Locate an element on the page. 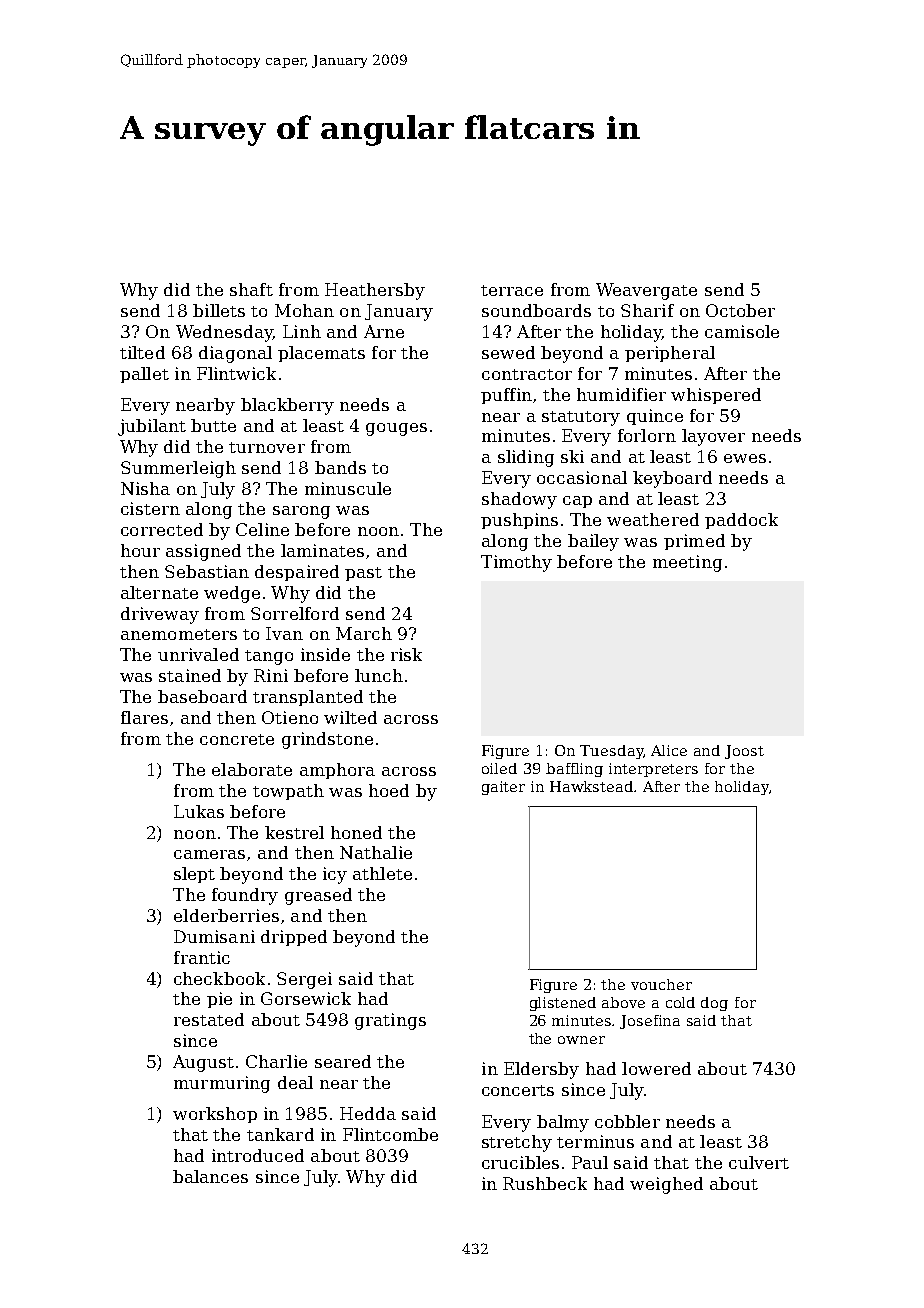  glistened is located at coordinates (563, 1004).
